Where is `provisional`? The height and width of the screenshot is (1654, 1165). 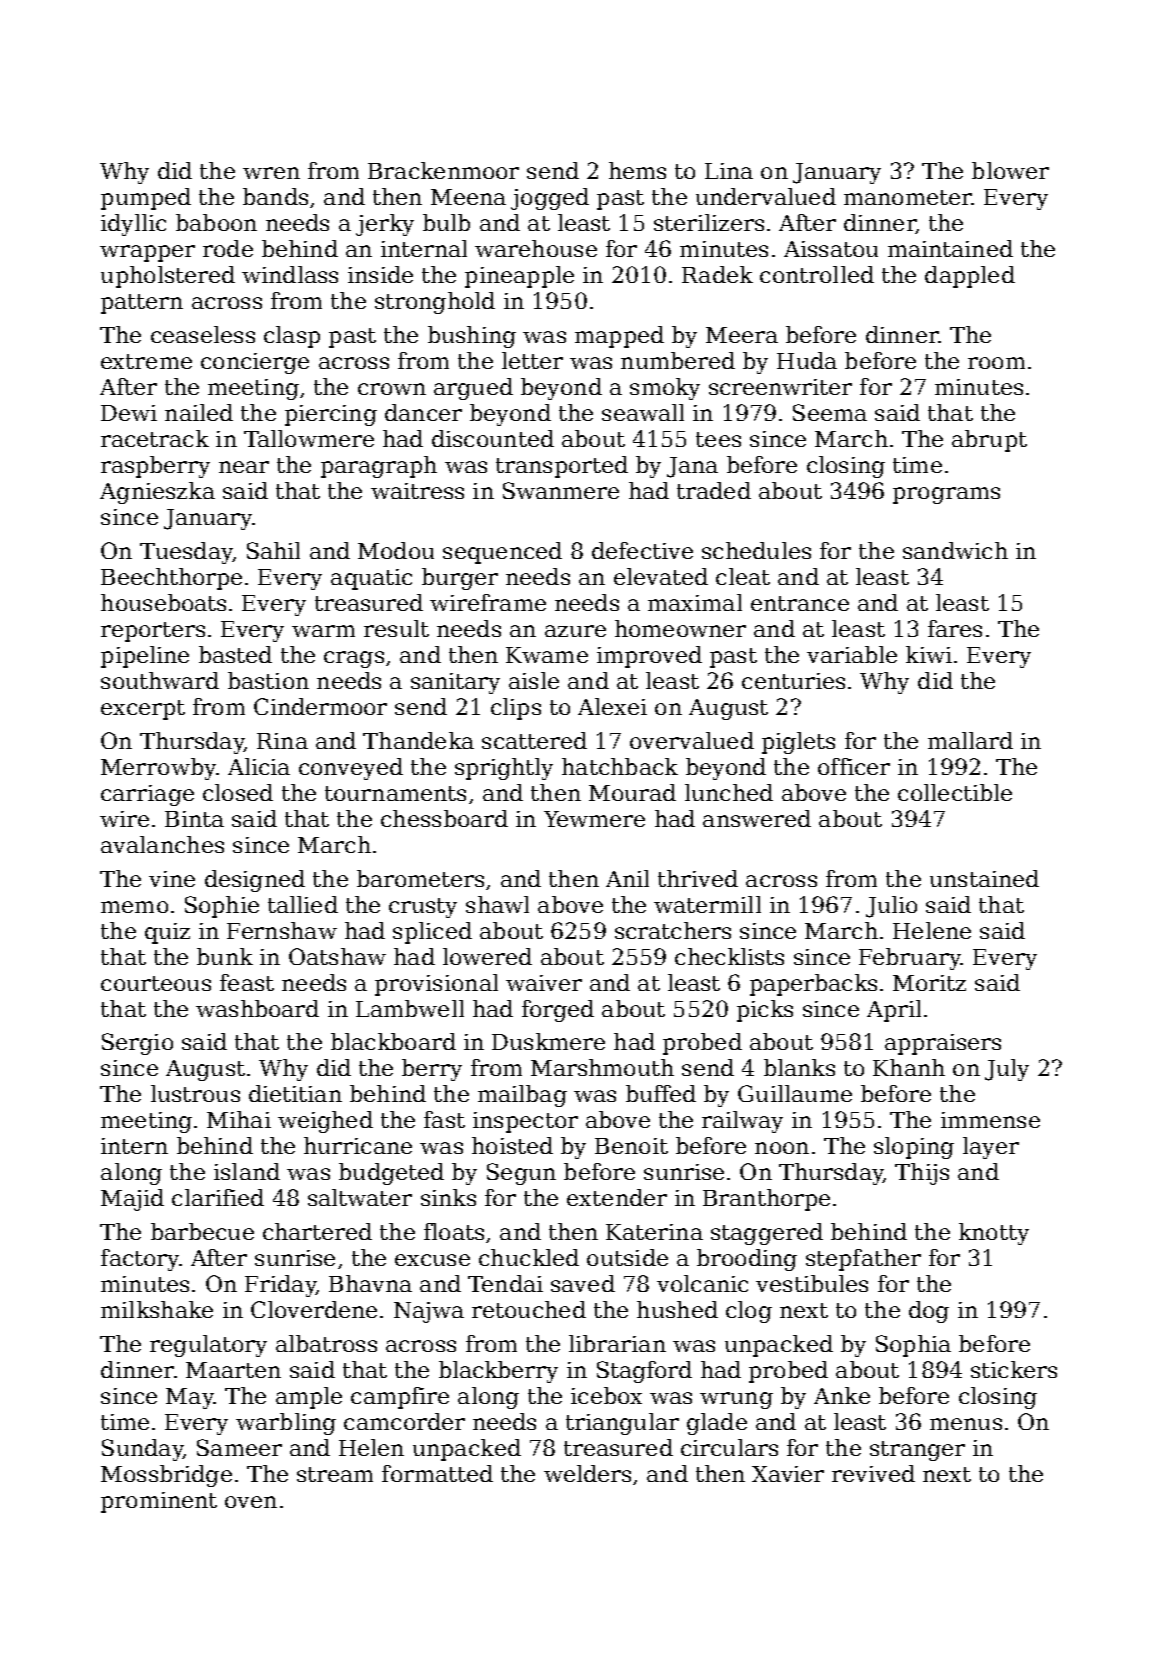
provisional is located at coordinates (436, 985).
